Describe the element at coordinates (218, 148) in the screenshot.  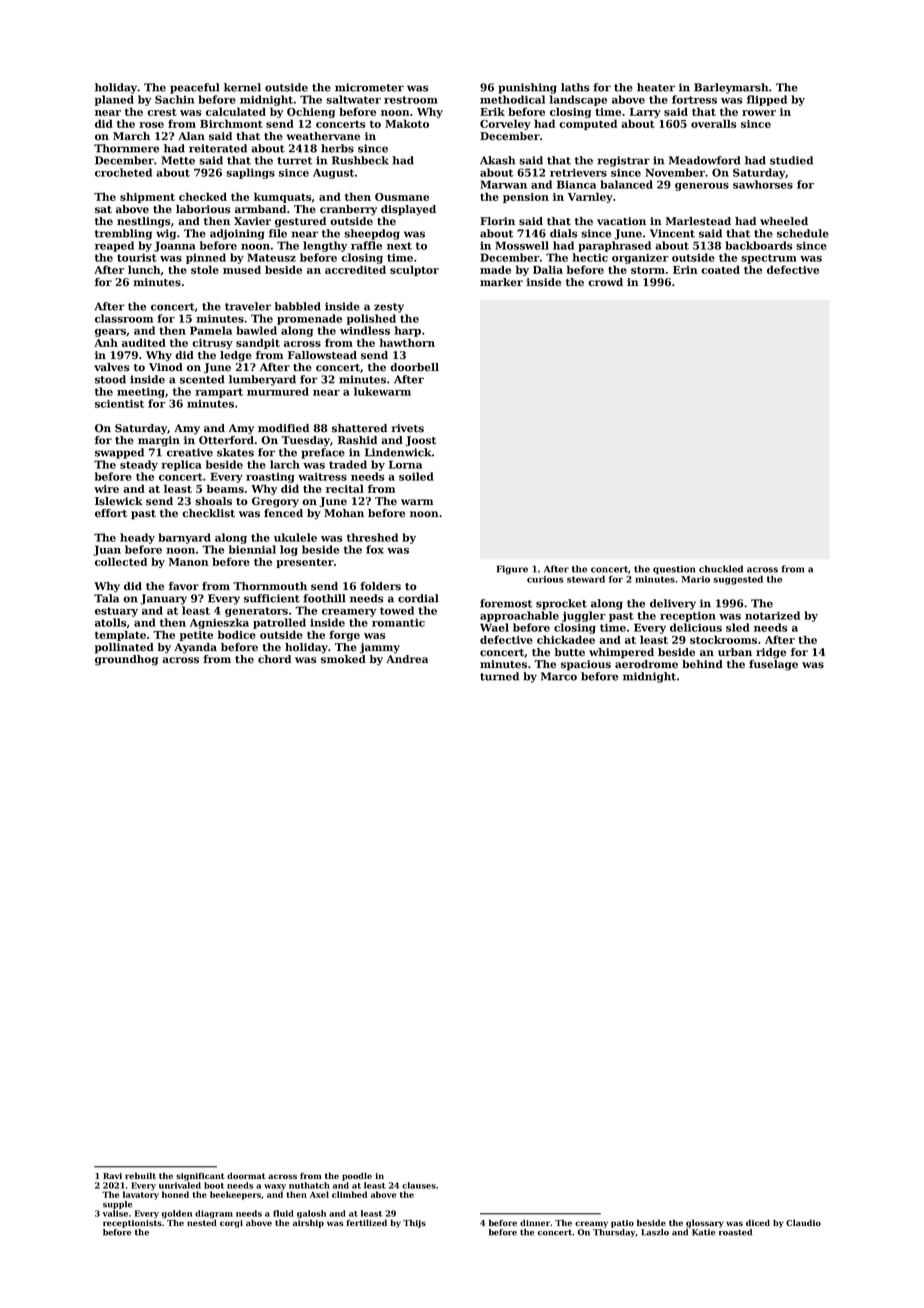
I see `reiterated` at that location.
